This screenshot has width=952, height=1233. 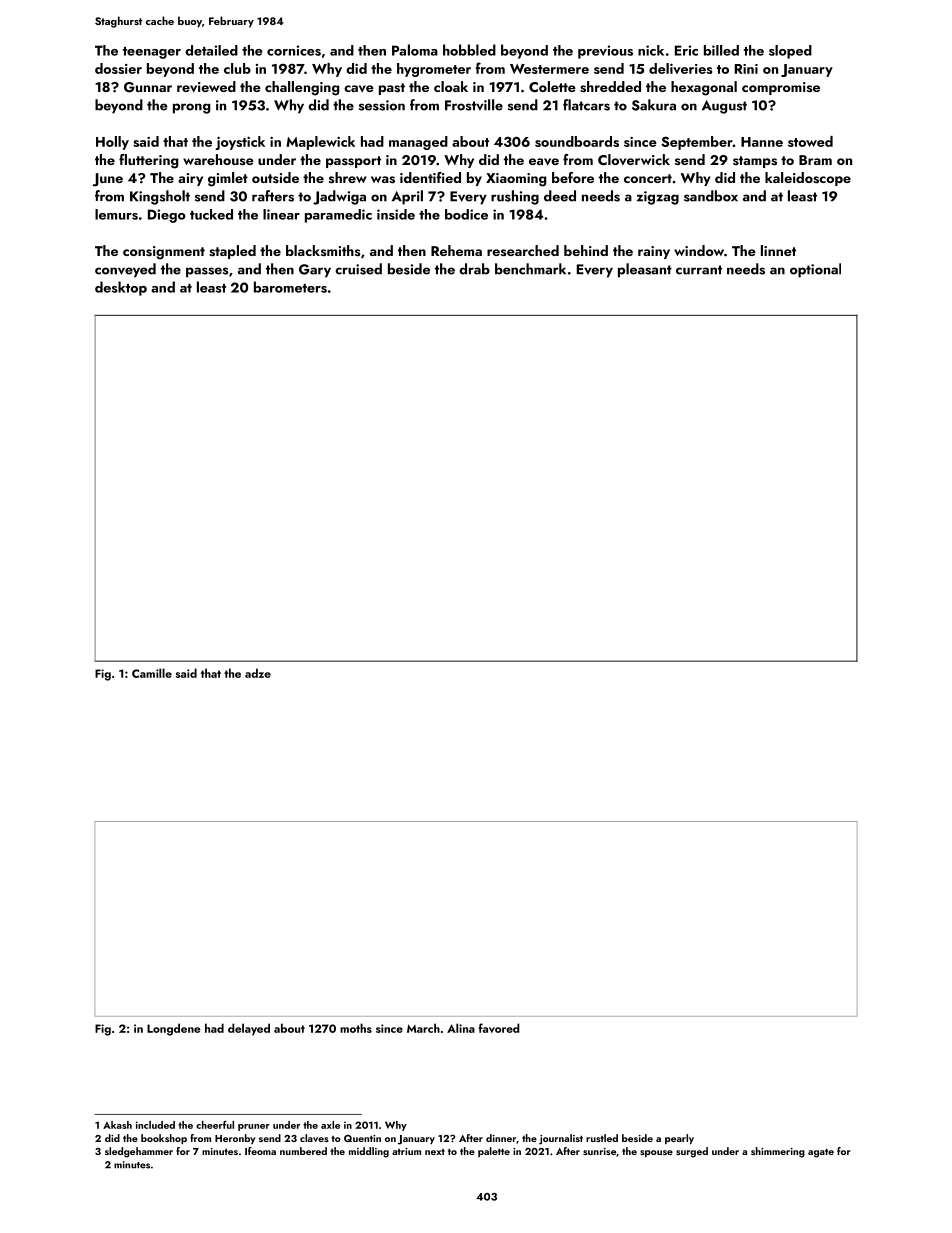 What do you see at coordinates (290, 287) in the screenshot?
I see `barometers` at bounding box center [290, 287].
